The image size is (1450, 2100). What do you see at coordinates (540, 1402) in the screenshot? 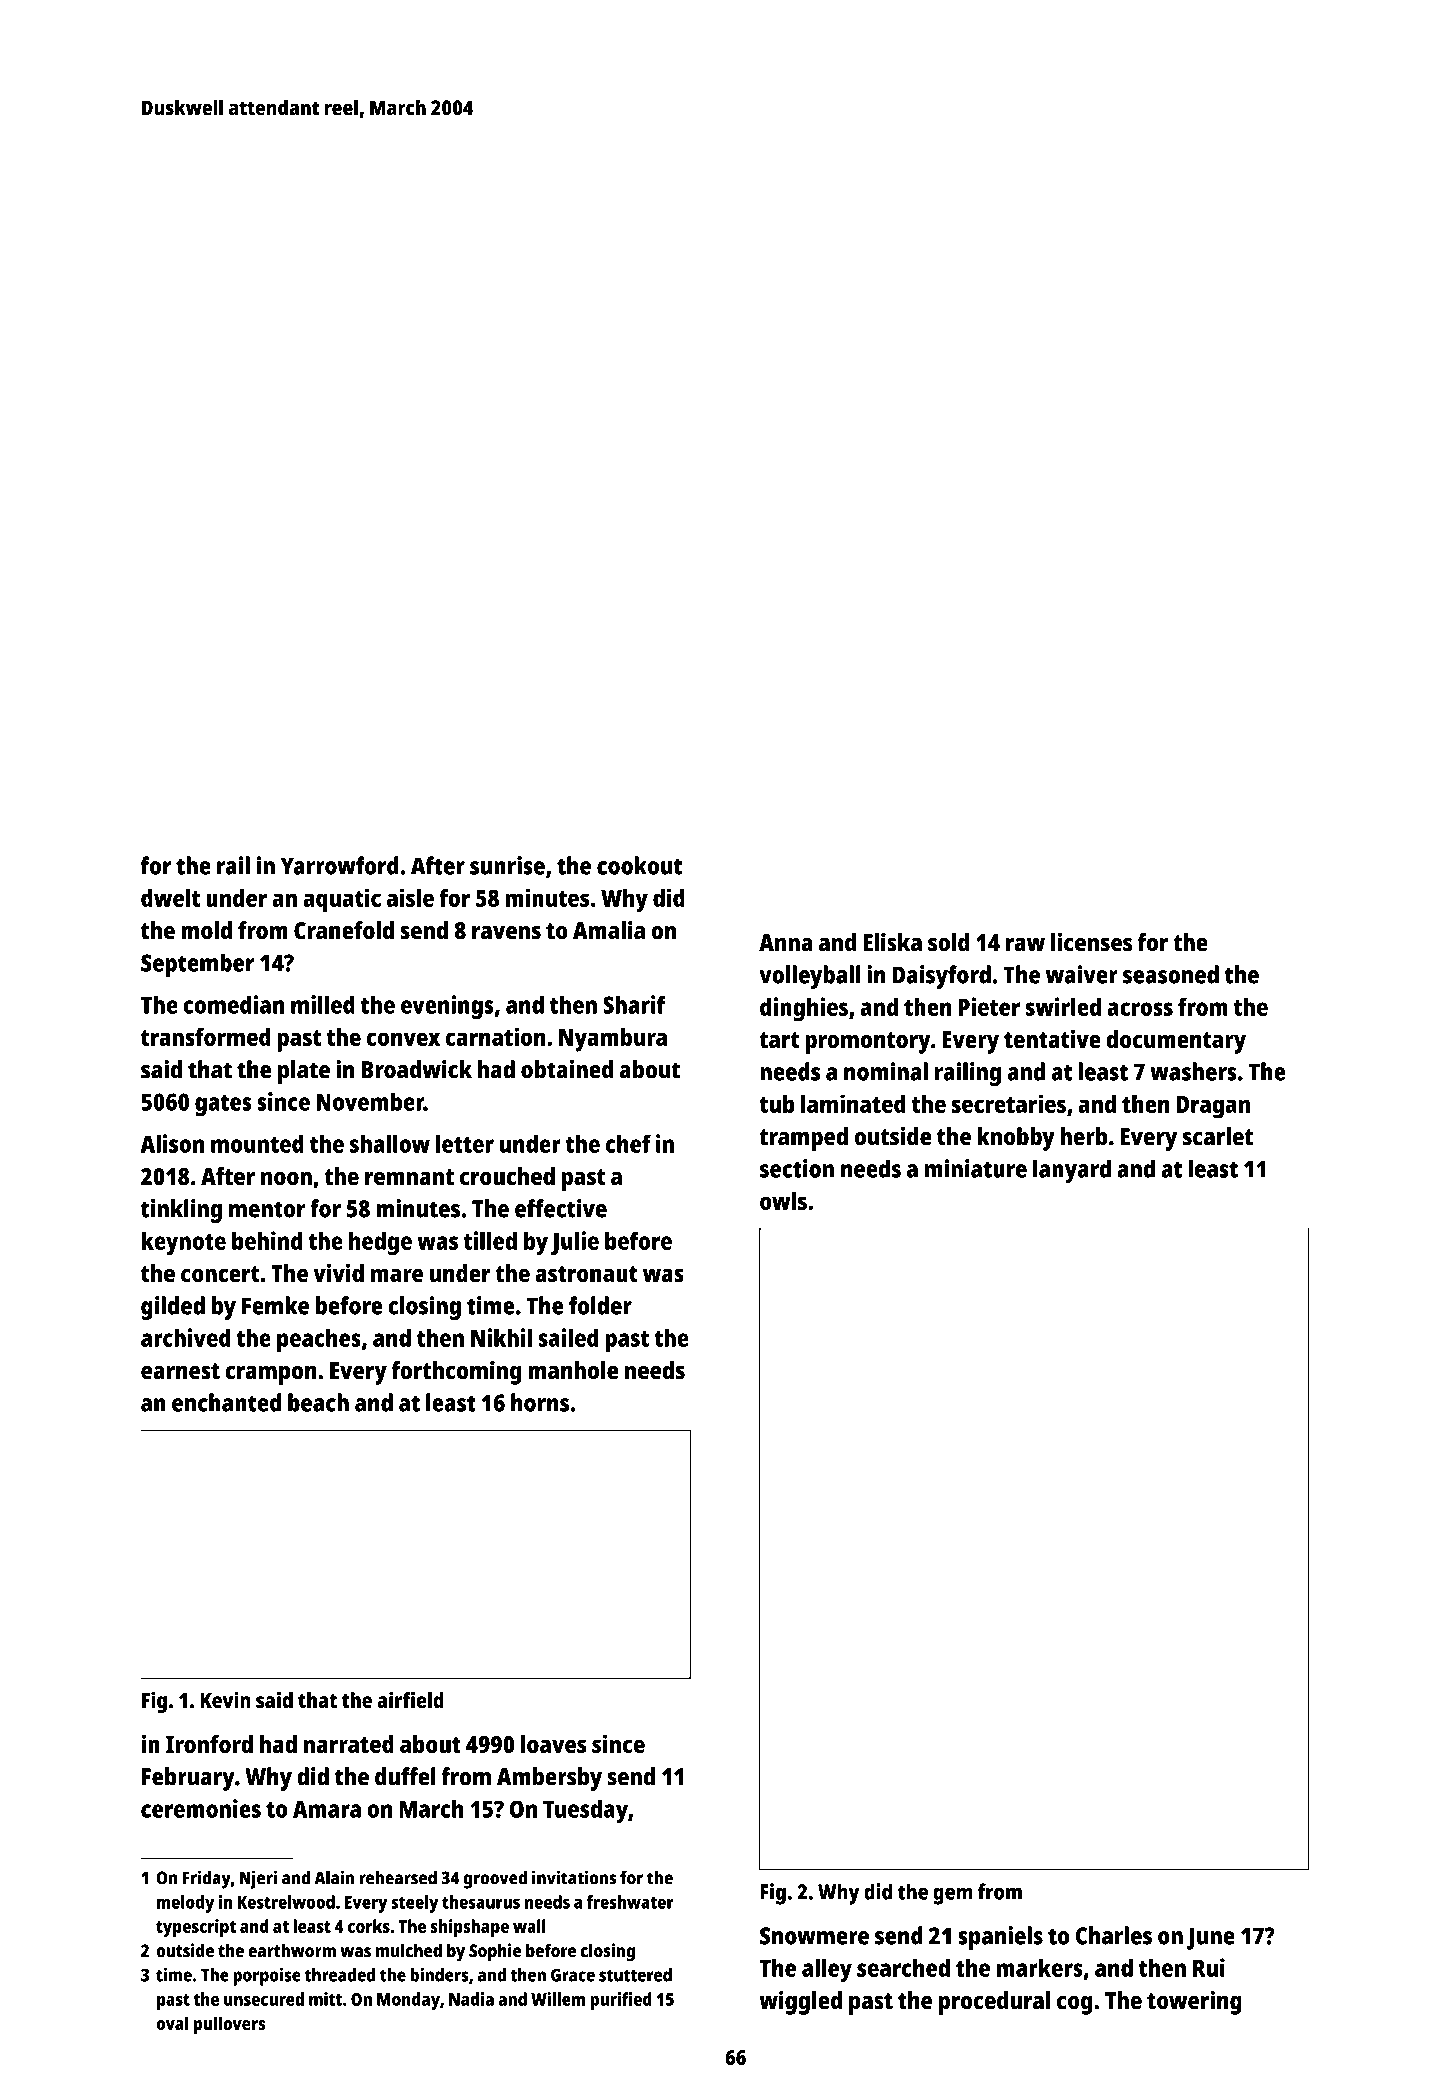
I see `horns` at bounding box center [540, 1402].
